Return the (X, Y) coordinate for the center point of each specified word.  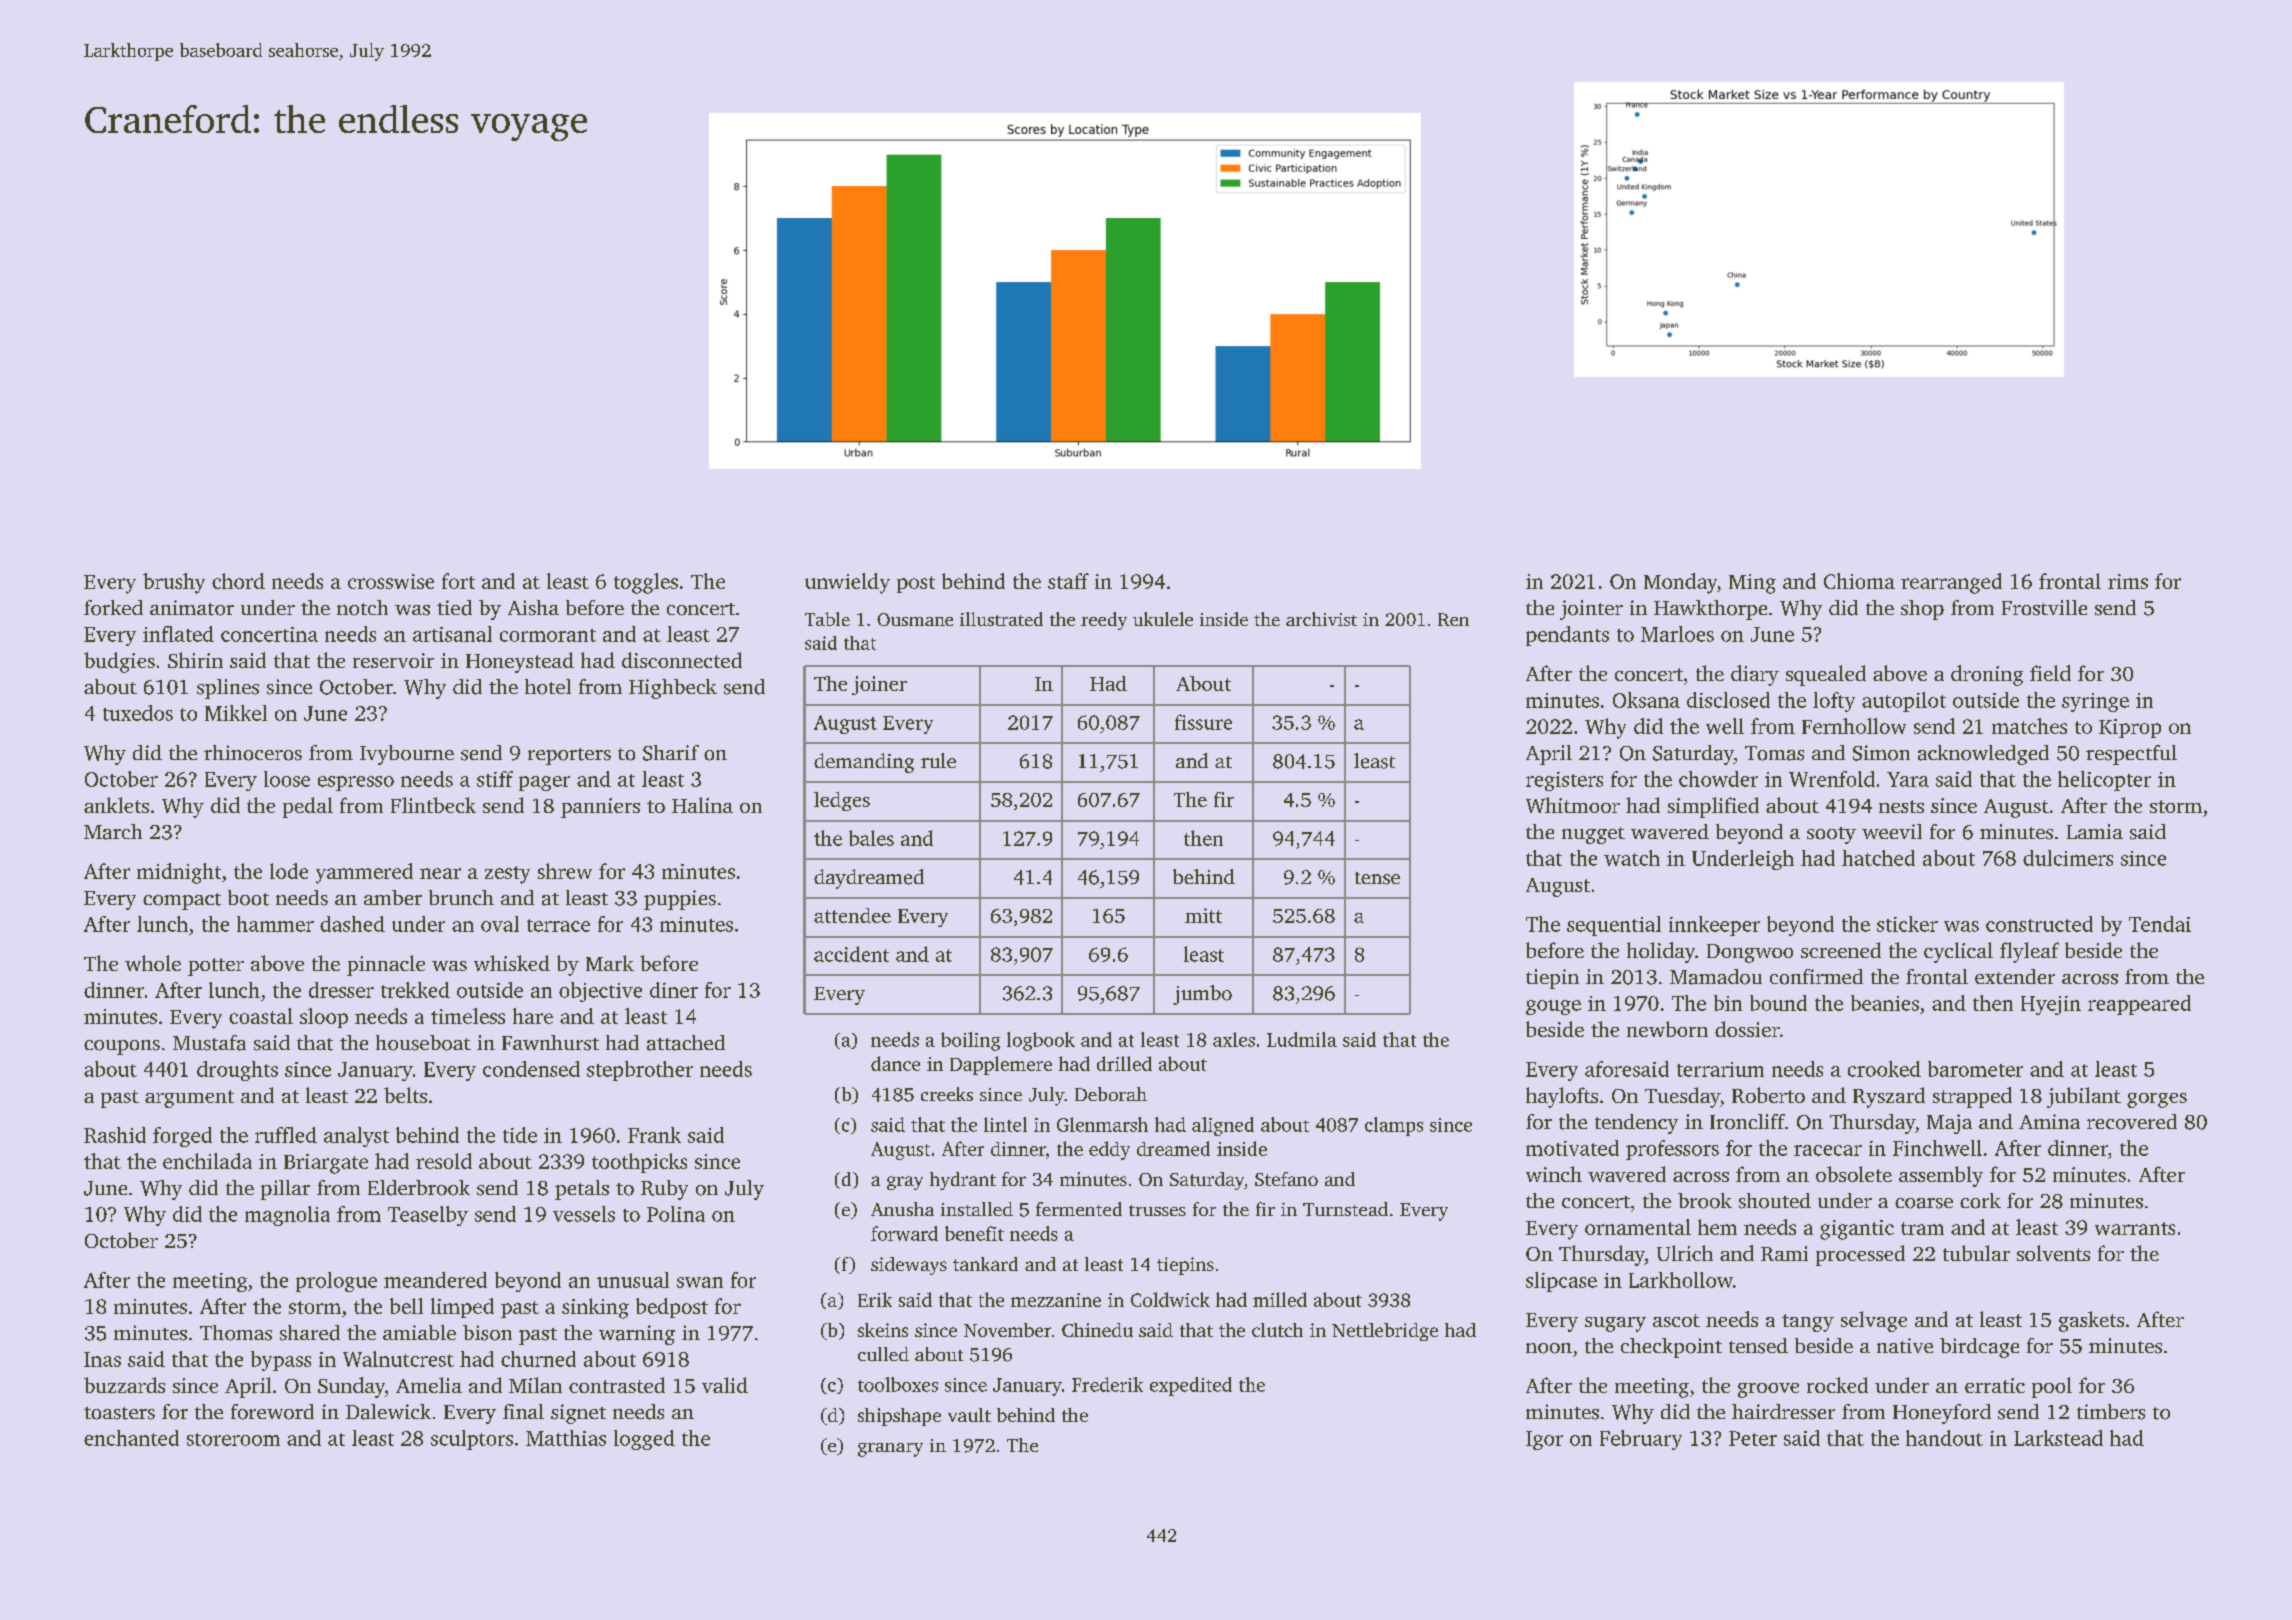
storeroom (233, 1439)
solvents (2053, 1253)
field (2050, 673)
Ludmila (1302, 1039)
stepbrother (640, 1071)
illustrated (1001, 619)
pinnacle (386, 965)
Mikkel (236, 713)
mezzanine (1056, 1300)
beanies (1885, 1003)
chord (238, 581)
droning (1987, 675)
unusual (633, 1280)
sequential (1614, 926)
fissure (1203, 722)
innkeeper (1714, 926)
